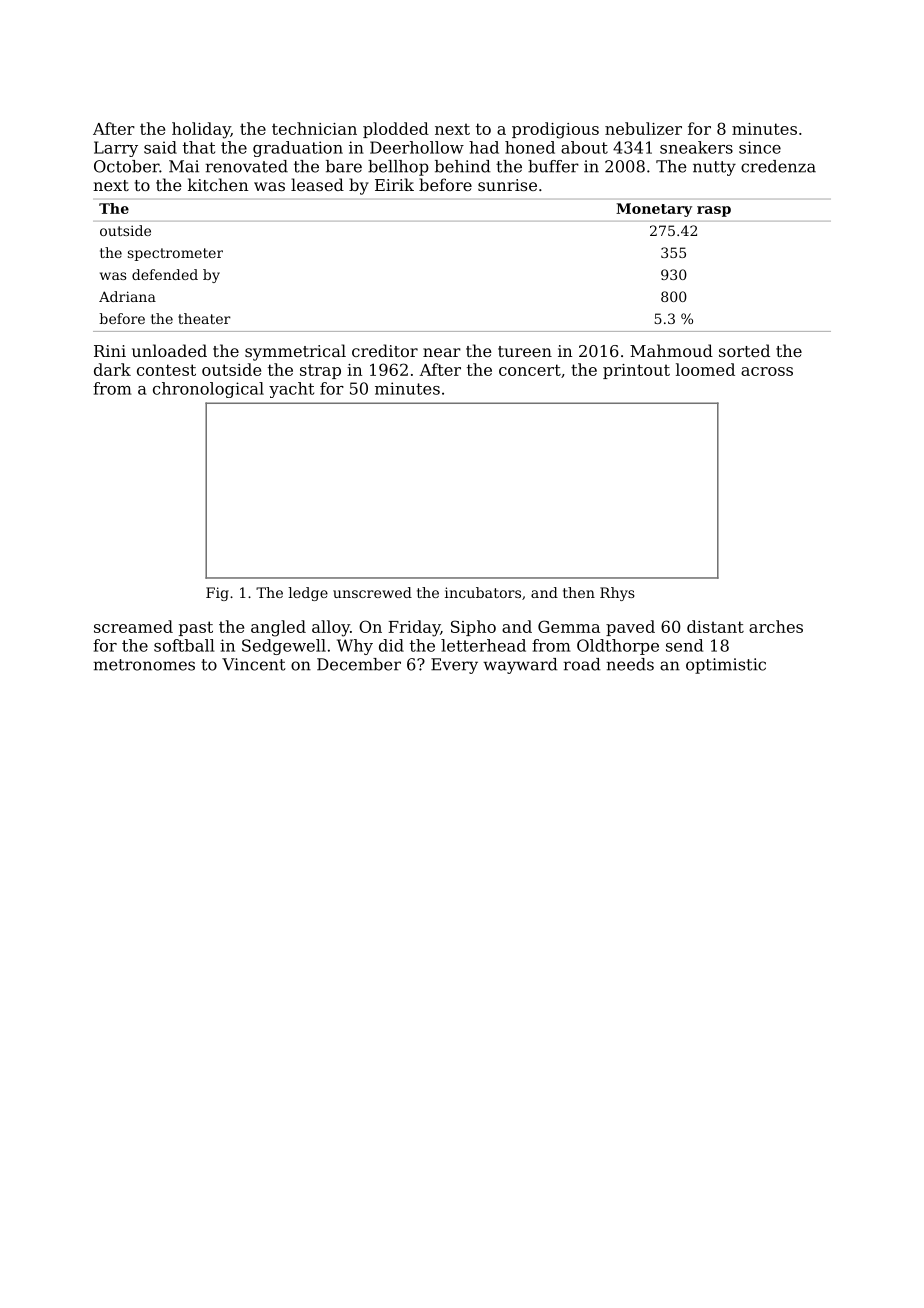 This page has height=1308, width=924. What do you see at coordinates (525, 351) in the page?
I see `tureen` at bounding box center [525, 351].
